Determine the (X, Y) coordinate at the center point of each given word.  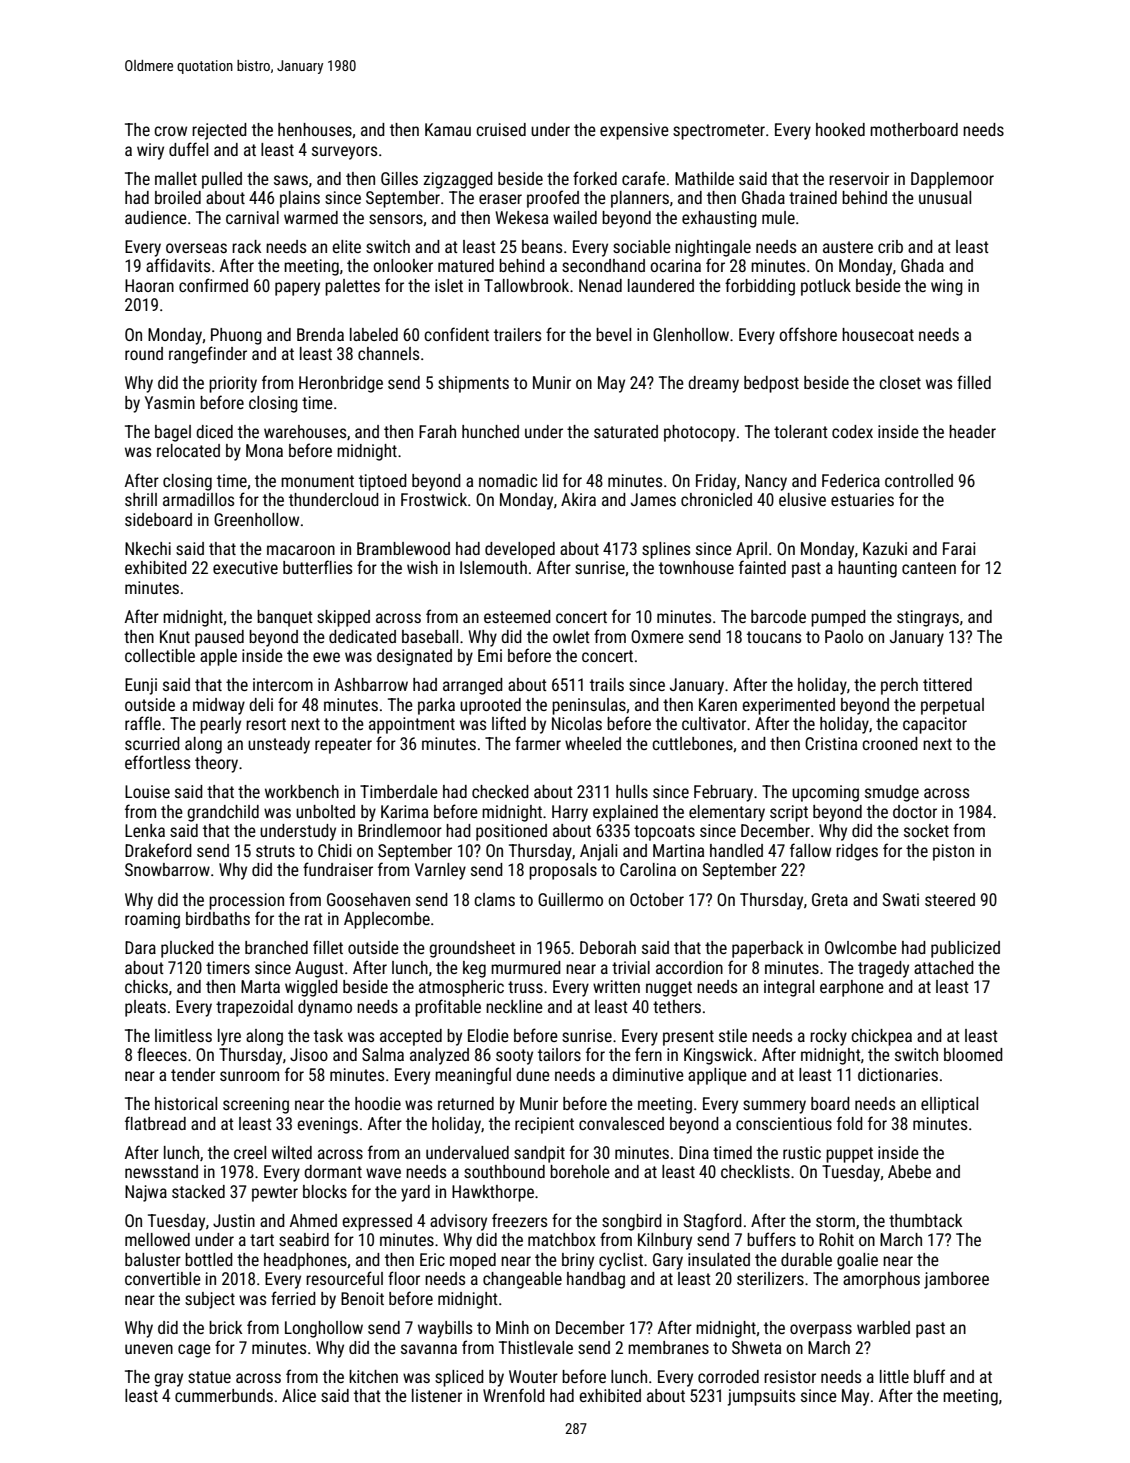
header (972, 431)
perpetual (952, 706)
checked (500, 791)
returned (466, 1103)
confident (456, 334)
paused (219, 638)
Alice (299, 1395)
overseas (196, 248)
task (328, 1035)
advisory (458, 1222)
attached (944, 967)
